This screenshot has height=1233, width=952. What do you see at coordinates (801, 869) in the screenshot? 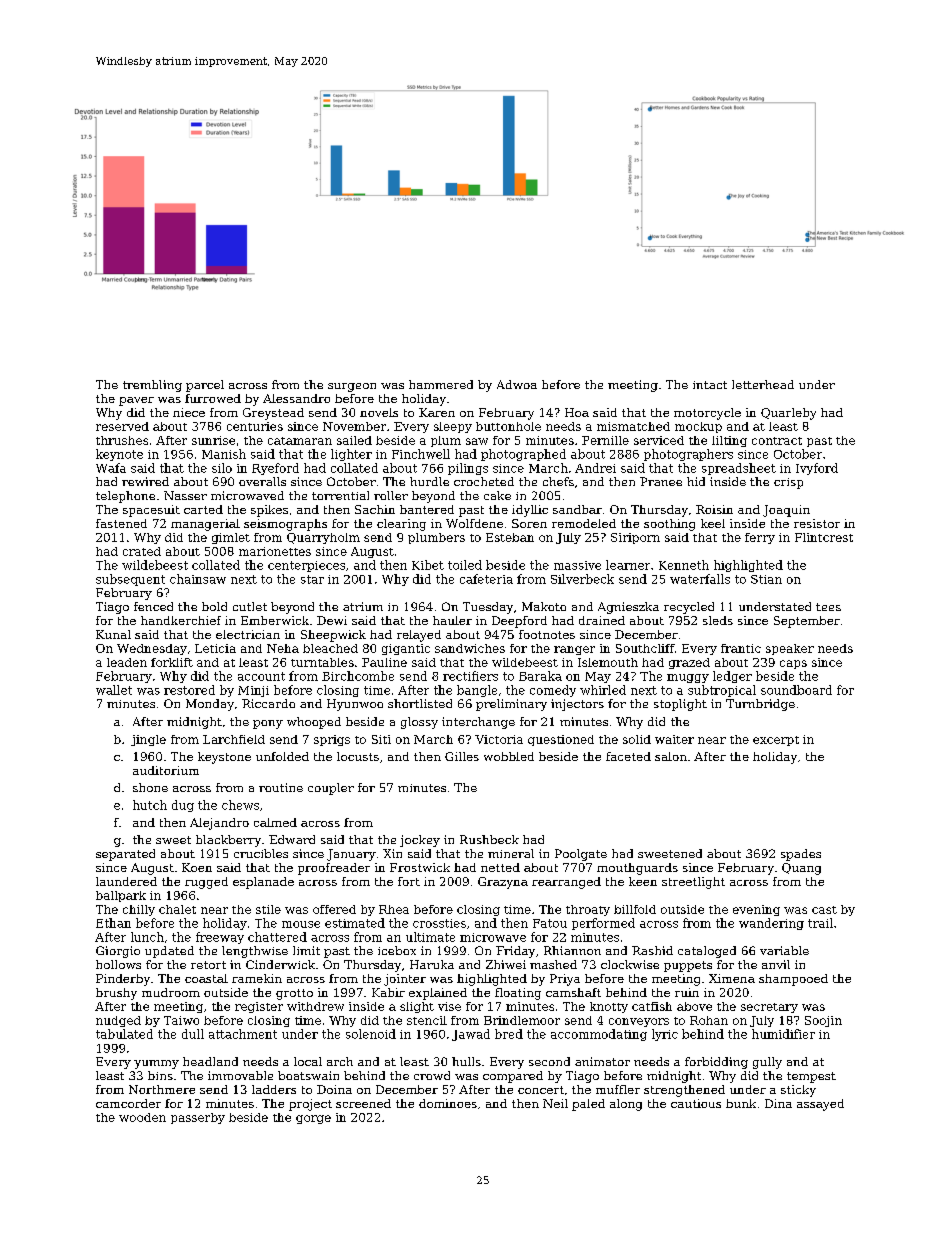
I see `Quang` at bounding box center [801, 869].
